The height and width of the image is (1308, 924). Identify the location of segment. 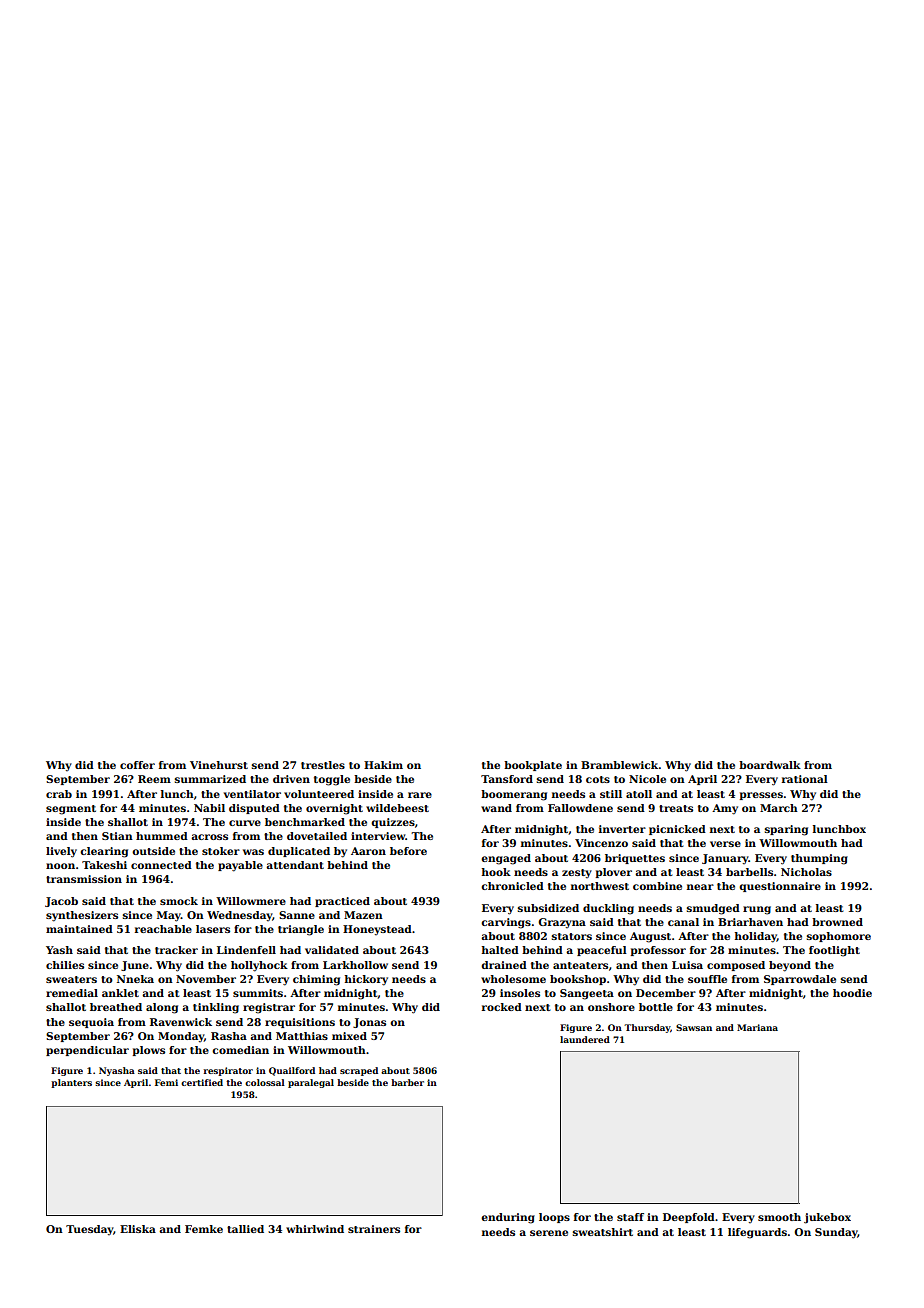
(71, 810).
